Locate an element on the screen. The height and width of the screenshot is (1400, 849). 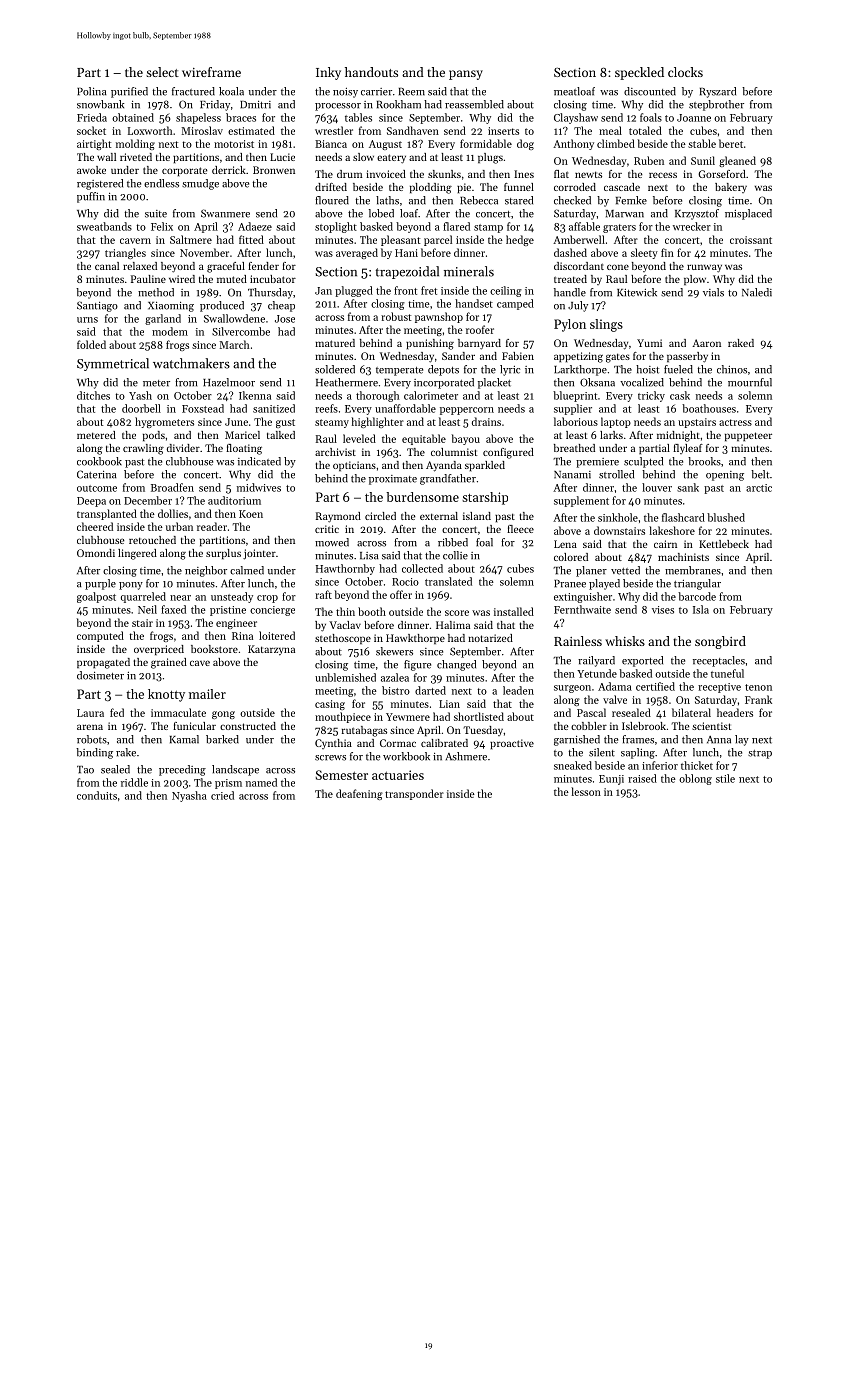
prism is located at coordinates (228, 784).
